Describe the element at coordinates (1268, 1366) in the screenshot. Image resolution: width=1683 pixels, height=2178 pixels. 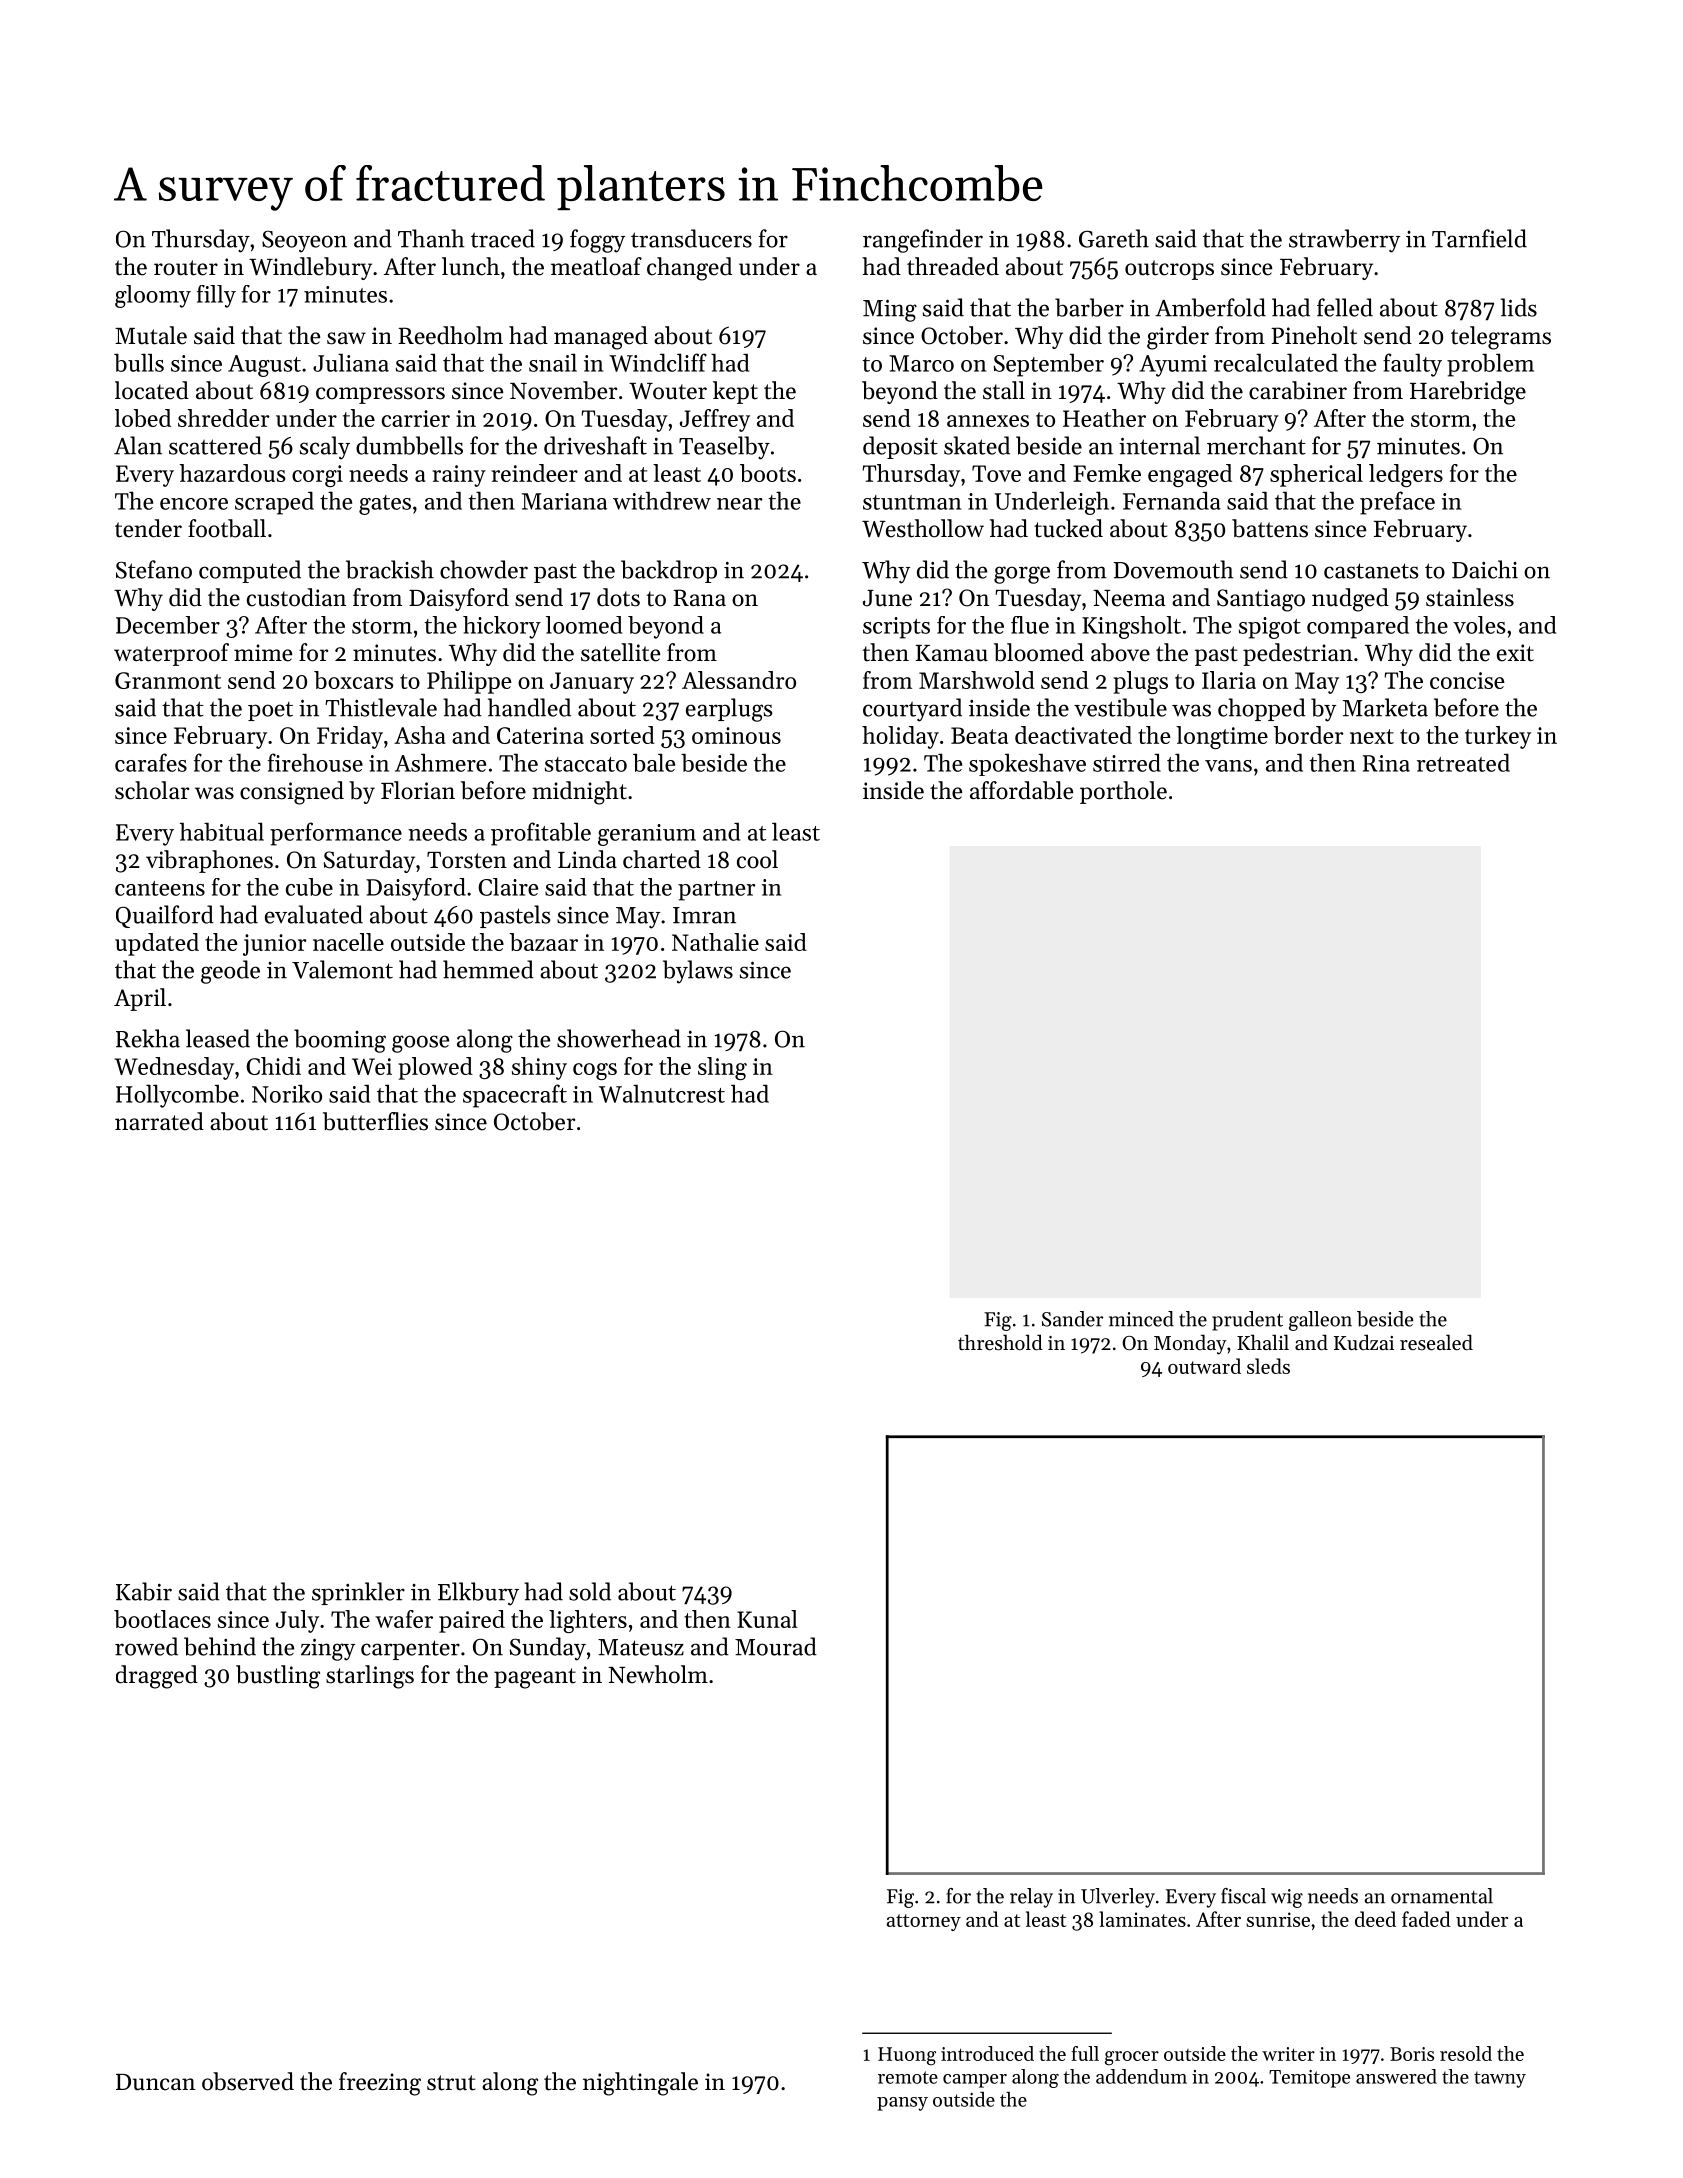
I see `sleds` at that location.
